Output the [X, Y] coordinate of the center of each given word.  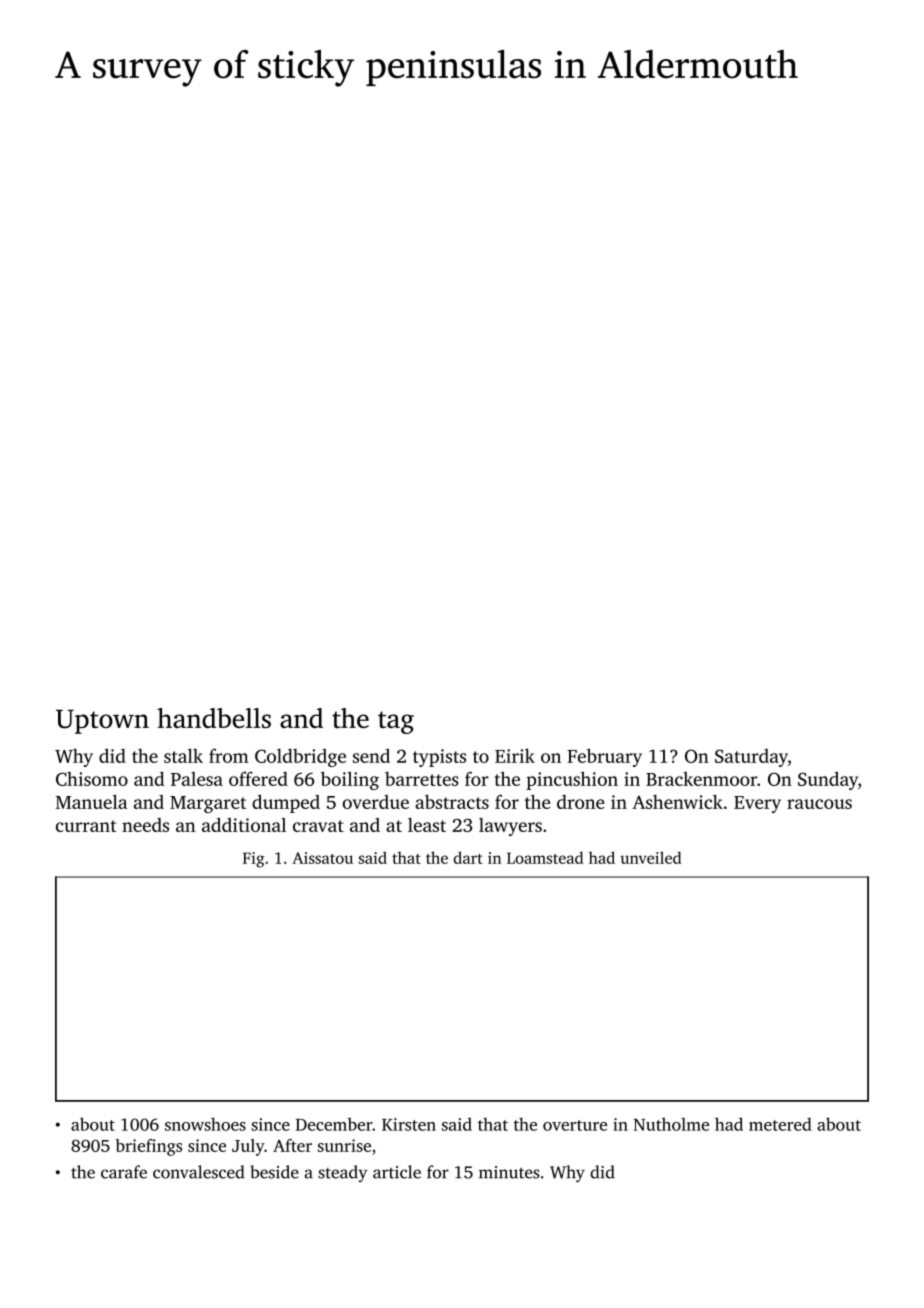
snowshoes [205, 1124]
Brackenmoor [701, 779]
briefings [149, 1147]
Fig [254, 860]
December [334, 1124]
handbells [214, 718]
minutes [509, 1172]
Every [757, 804]
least [427, 825]
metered [780, 1124]
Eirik [515, 755]
